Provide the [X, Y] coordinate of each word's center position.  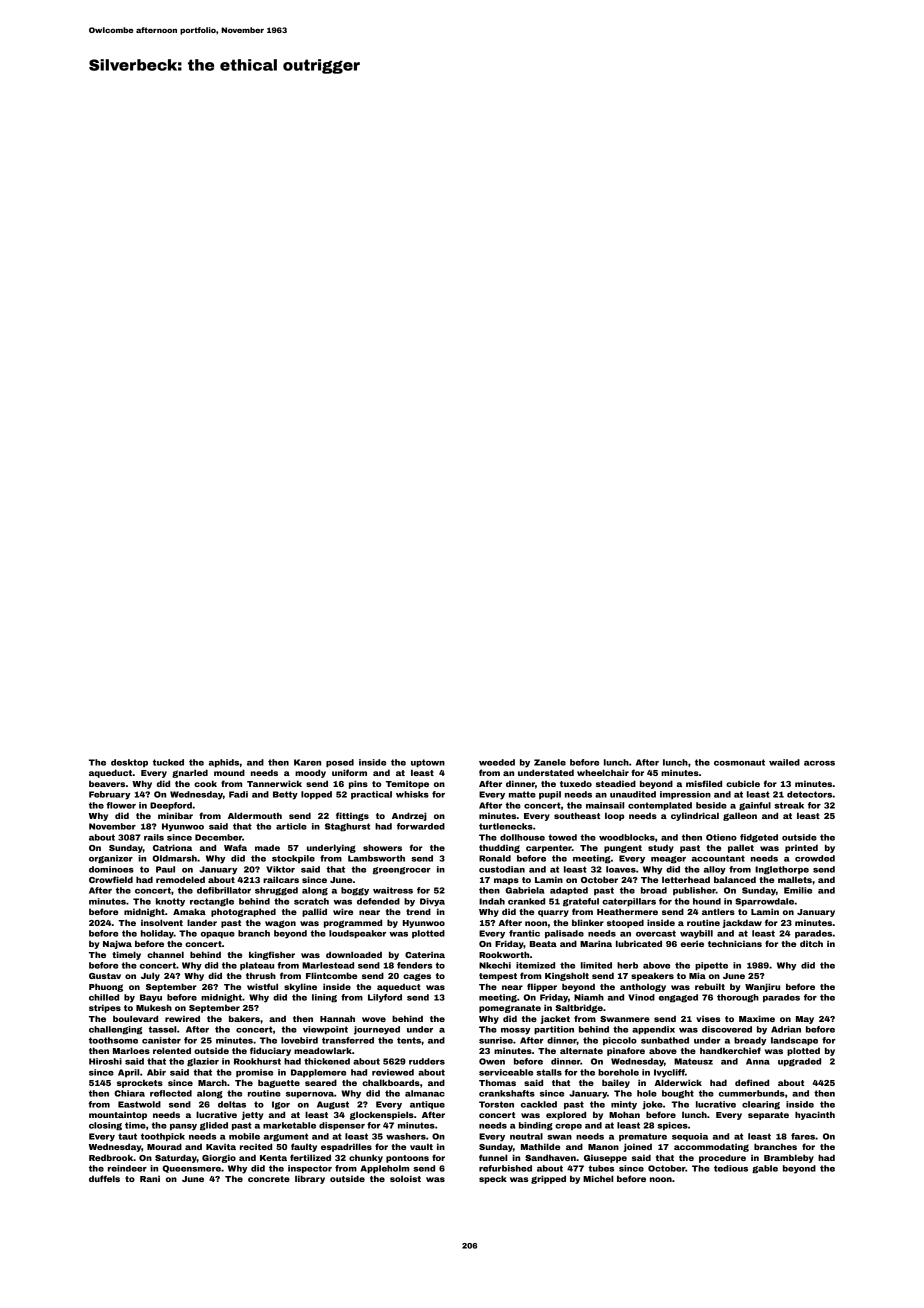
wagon [280, 924]
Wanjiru [762, 987]
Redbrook [111, 1157]
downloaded [354, 954]
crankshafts [507, 1093]
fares [803, 1136]
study [661, 849]
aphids [224, 763]
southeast [577, 815]
